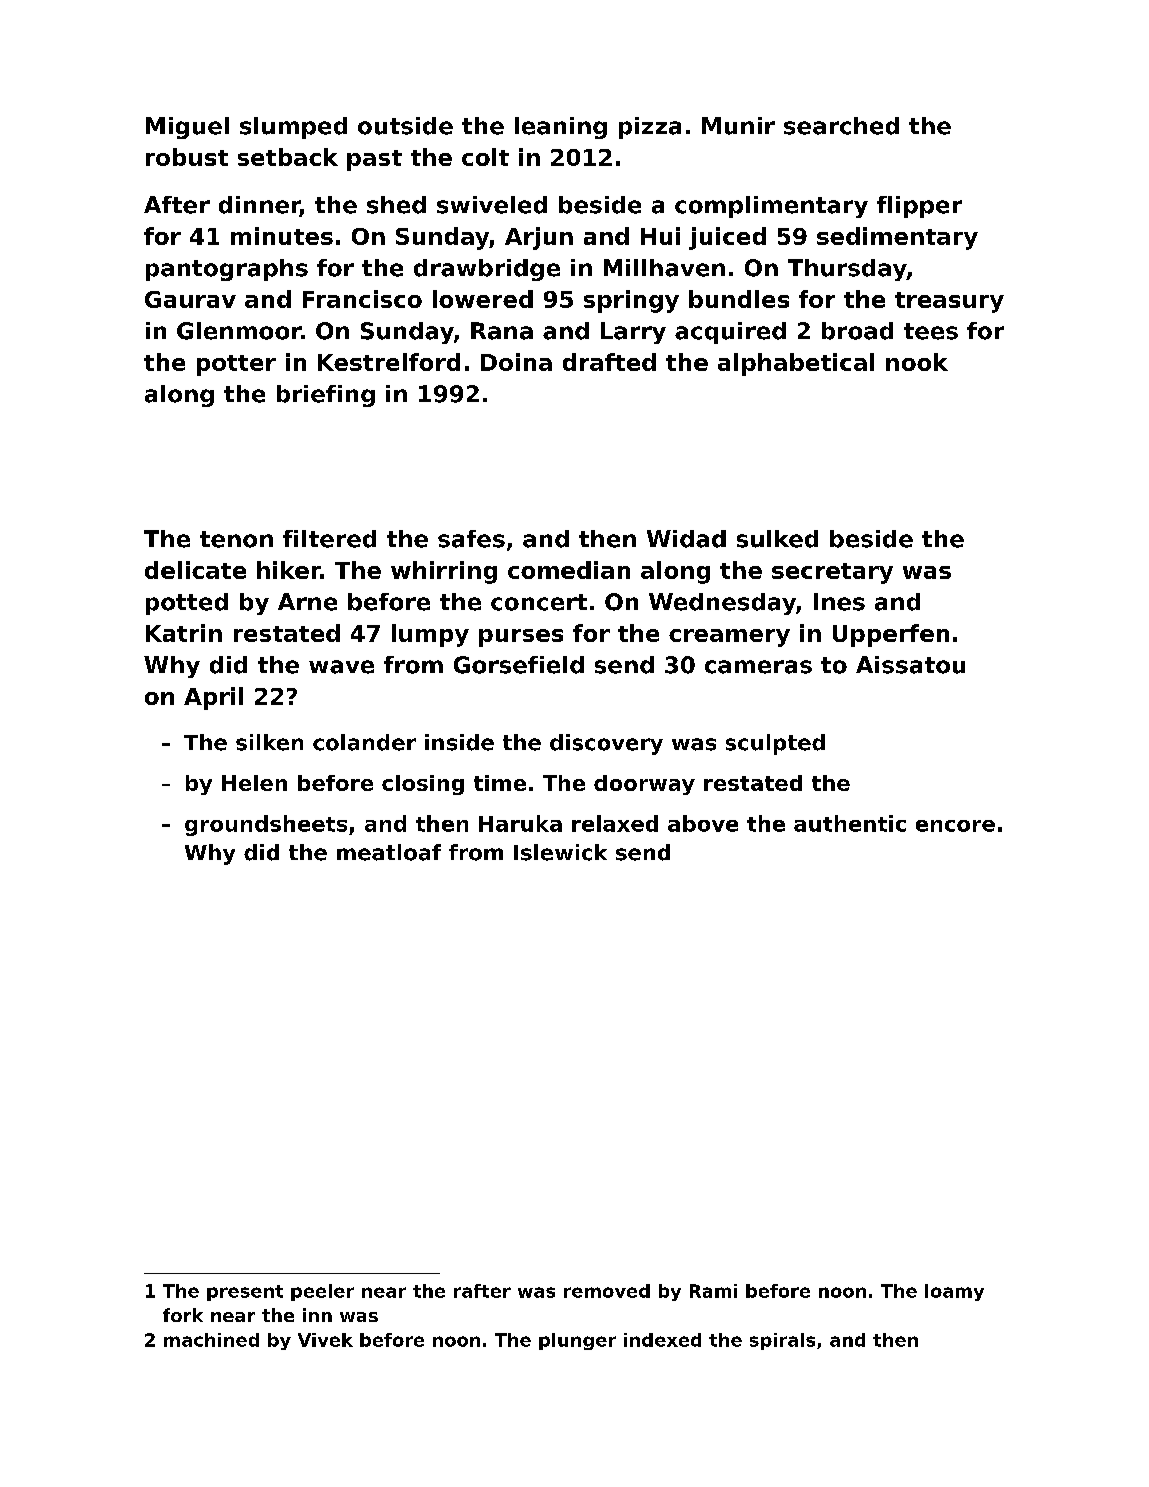 This screenshot has height=1487, width=1149. I want to click on spirals, so click(782, 1341).
